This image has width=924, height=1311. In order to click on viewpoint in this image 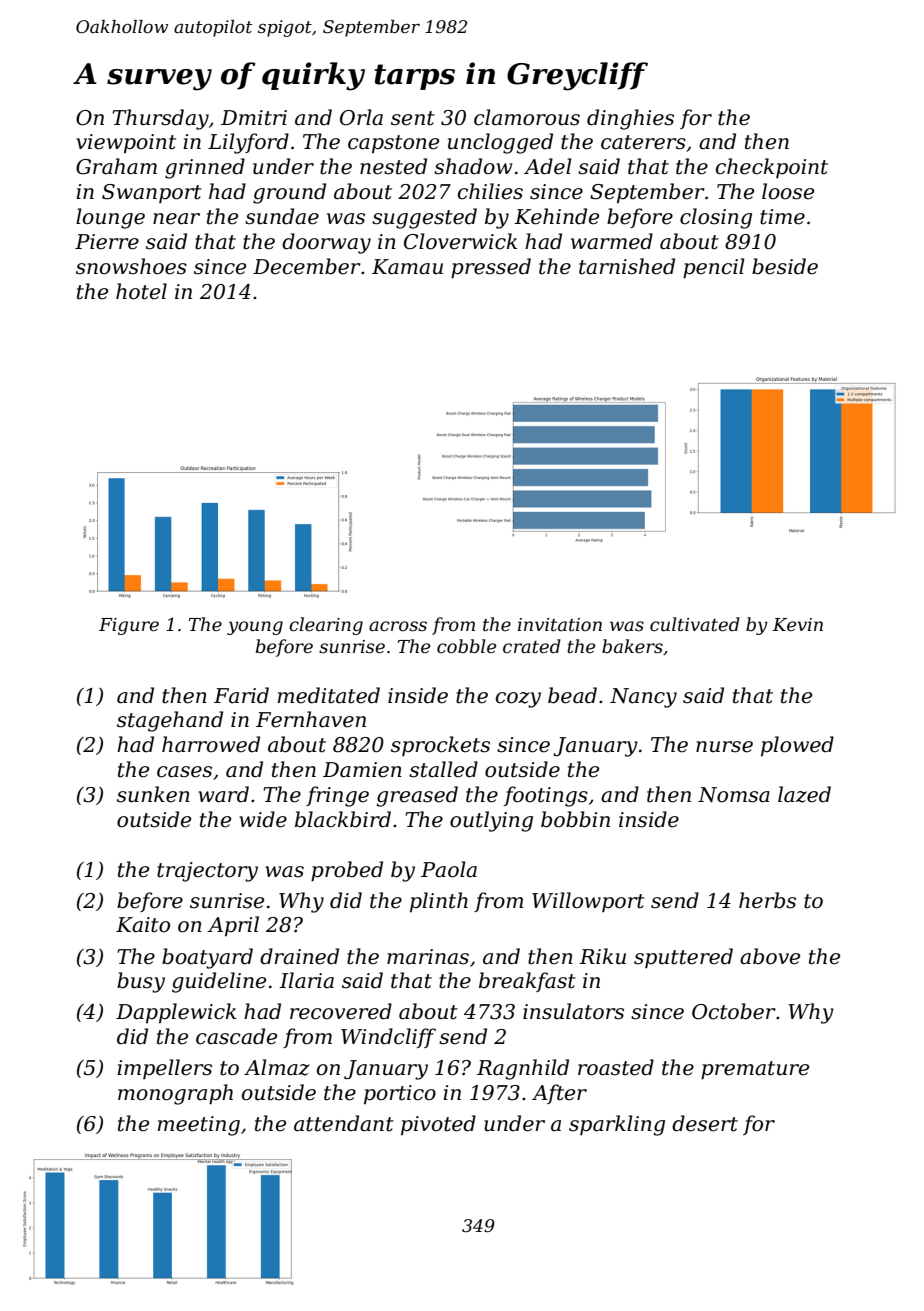, I will do `click(126, 143)`.
